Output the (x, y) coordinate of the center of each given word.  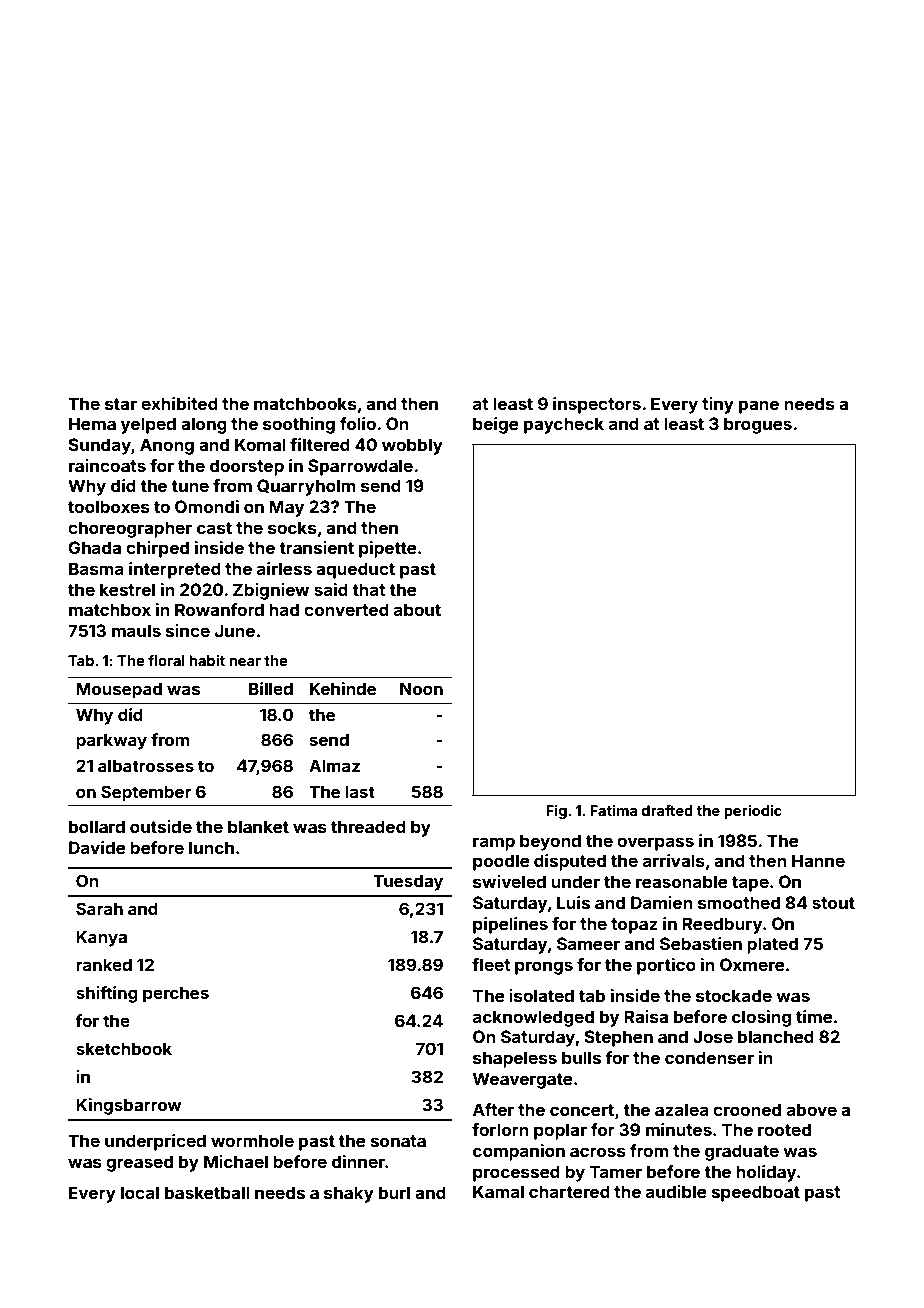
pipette (388, 549)
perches (176, 994)
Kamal (498, 1191)
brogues (758, 425)
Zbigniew (271, 591)
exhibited (179, 403)
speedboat (756, 1193)
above (812, 1109)
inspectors (597, 405)
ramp (494, 844)
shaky (349, 1194)
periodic (753, 812)
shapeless (515, 1059)
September (146, 793)
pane (759, 407)
